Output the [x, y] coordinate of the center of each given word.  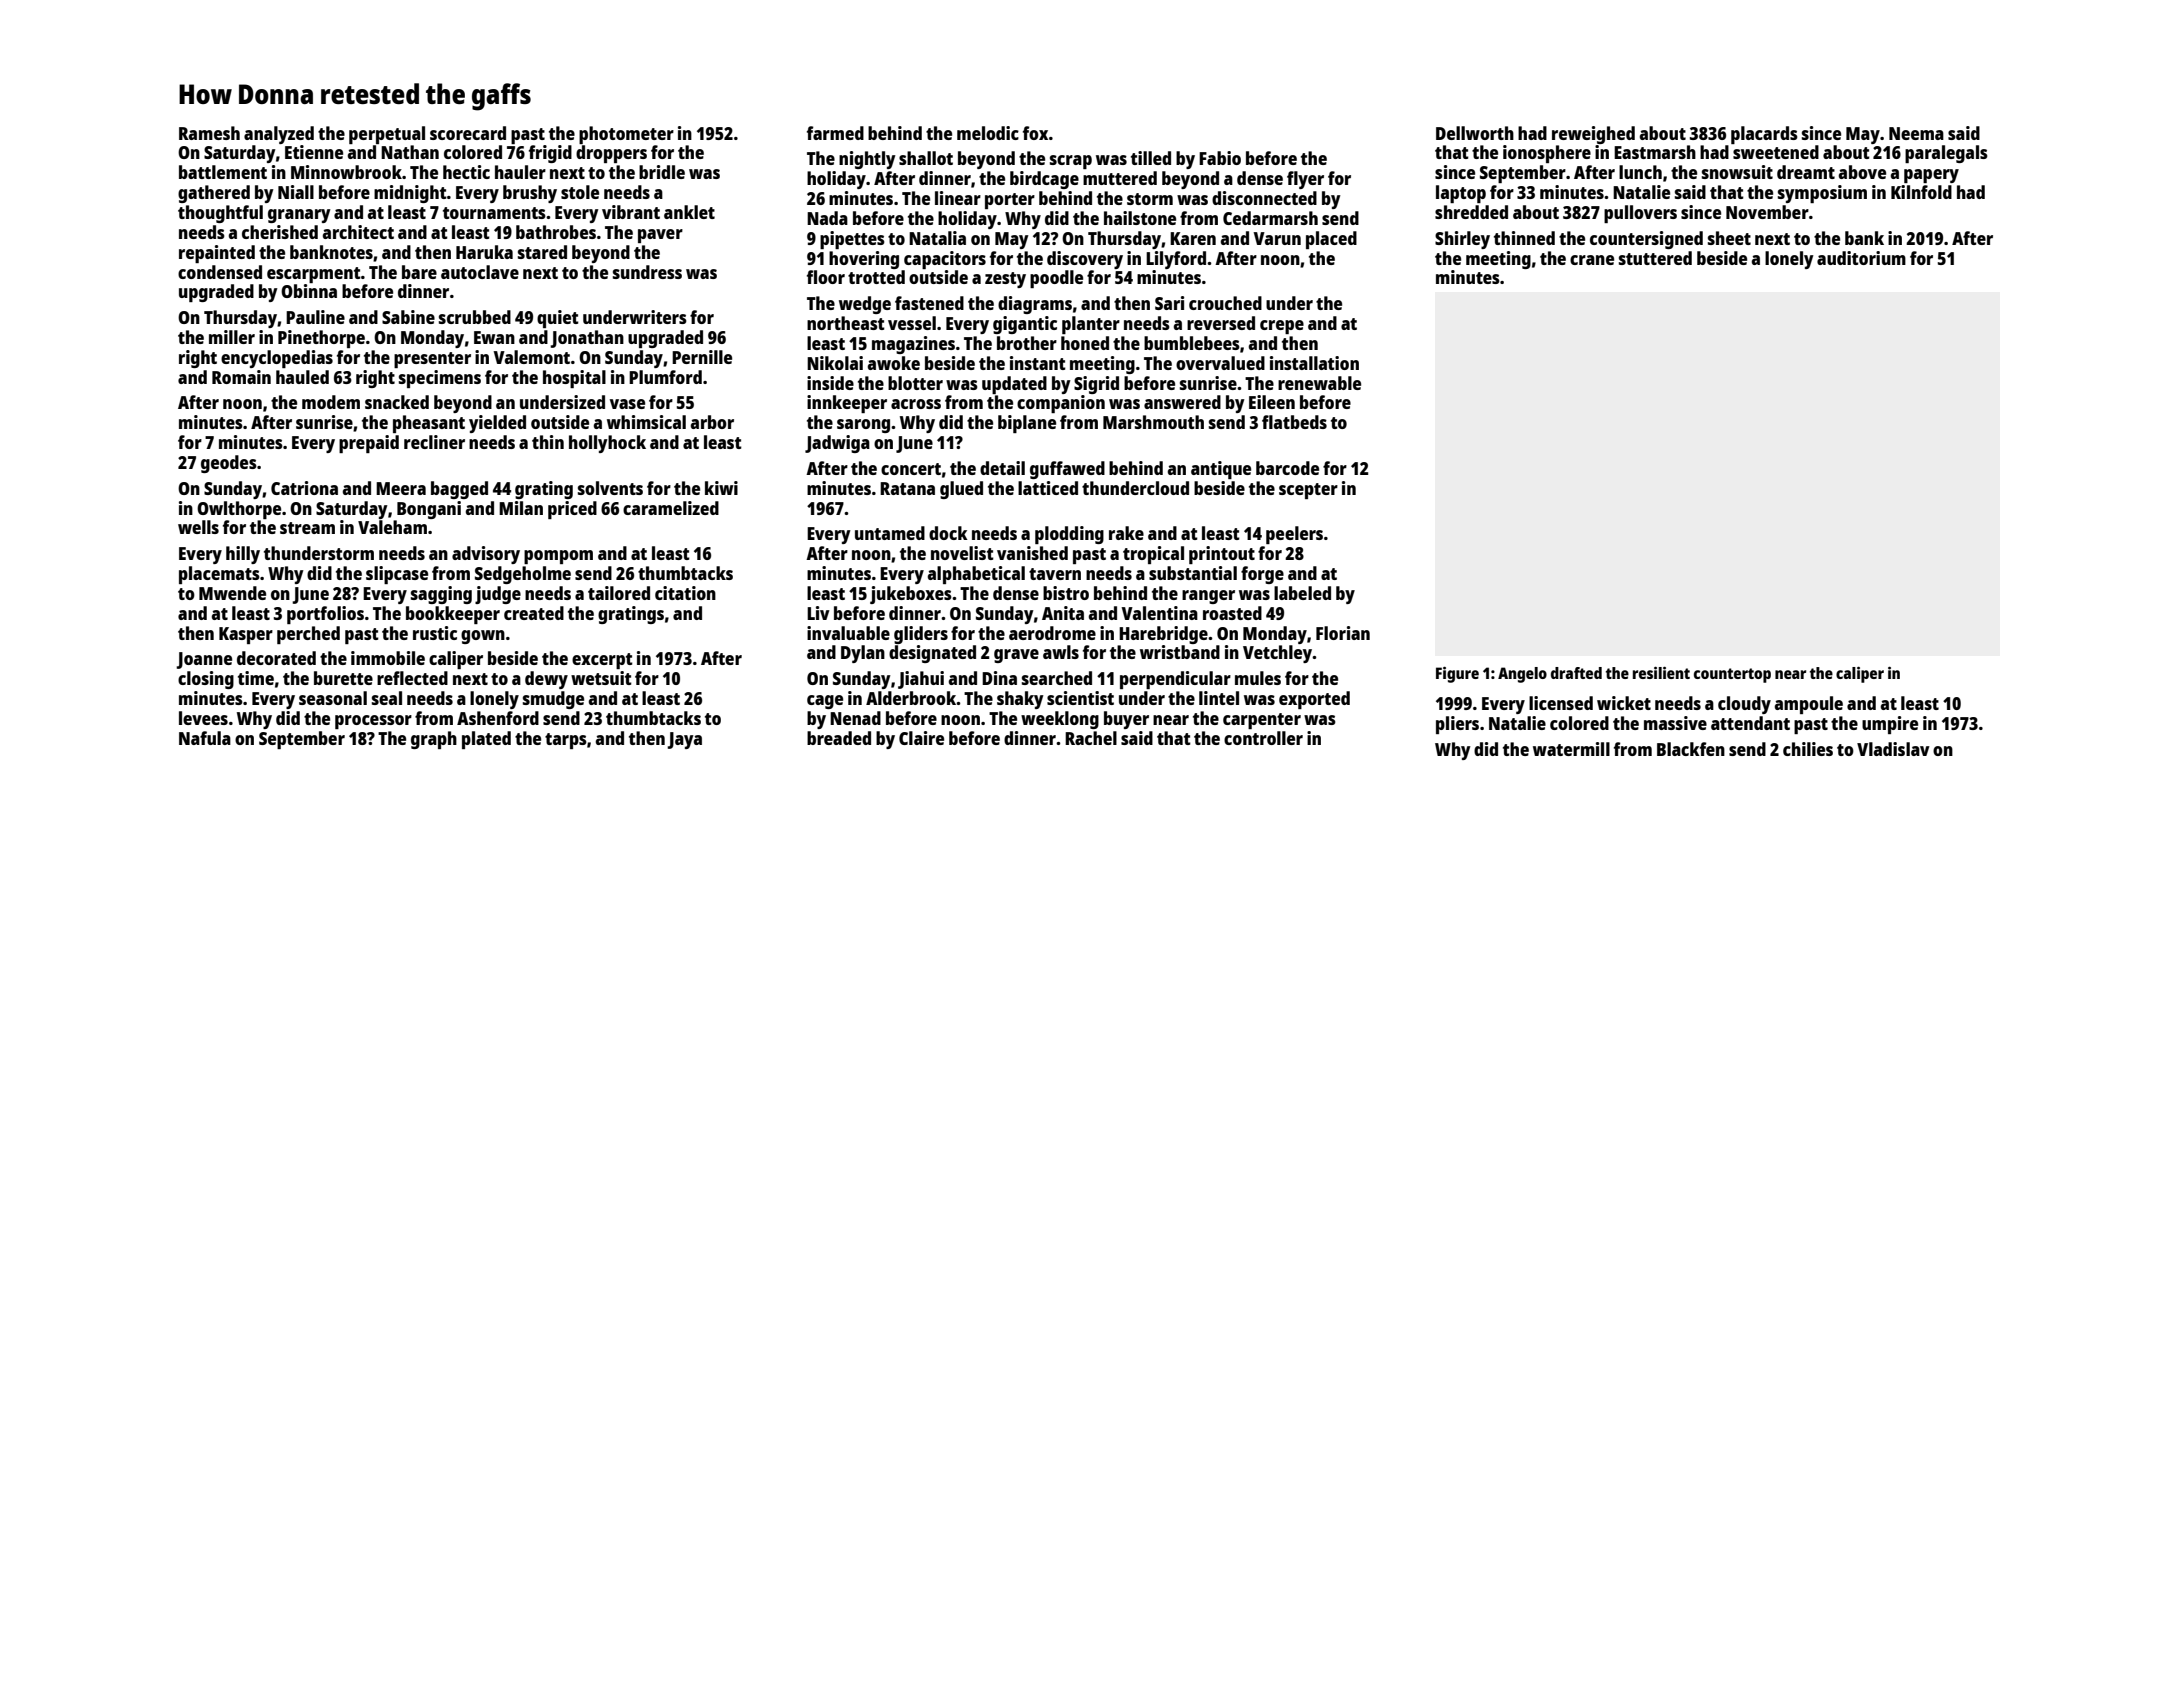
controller [1263, 738]
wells [198, 527]
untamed [890, 533]
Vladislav [1893, 749]
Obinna [309, 291]
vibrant [631, 212]
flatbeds [1294, 422]
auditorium [1861, 258]
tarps [566, 741]
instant [1038, 363]
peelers [1294, 535]
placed [1331, 240]
